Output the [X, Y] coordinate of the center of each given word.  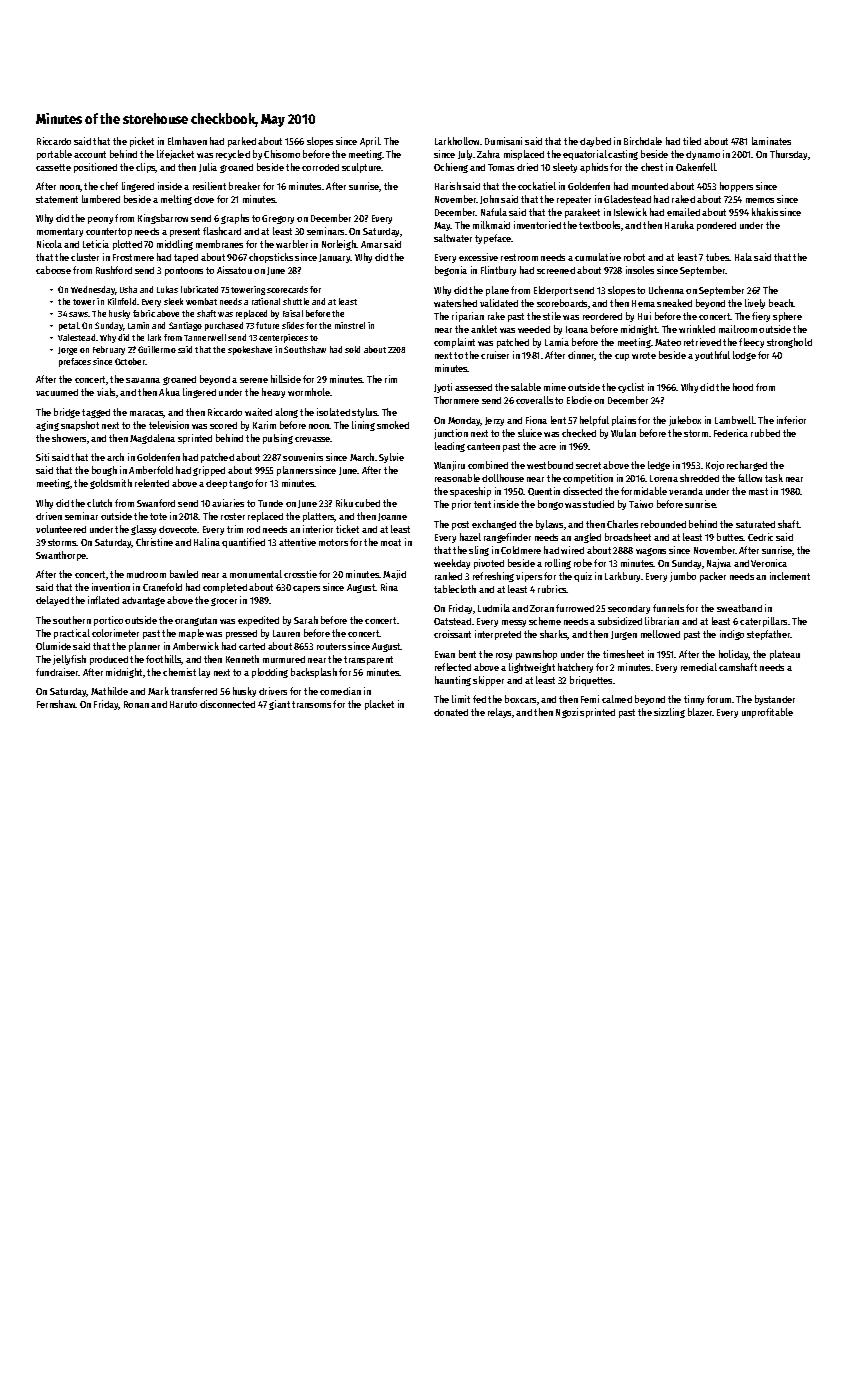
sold [352, 349]
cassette [53, 167]
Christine [154, 542]
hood [743, 387]
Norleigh [339, 245]
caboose [53, 270]
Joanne [392, 517]
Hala [743, 257]
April [370, 142]
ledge [659, 466]
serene [254, 380]
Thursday [788, 155]
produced [109, 660]
